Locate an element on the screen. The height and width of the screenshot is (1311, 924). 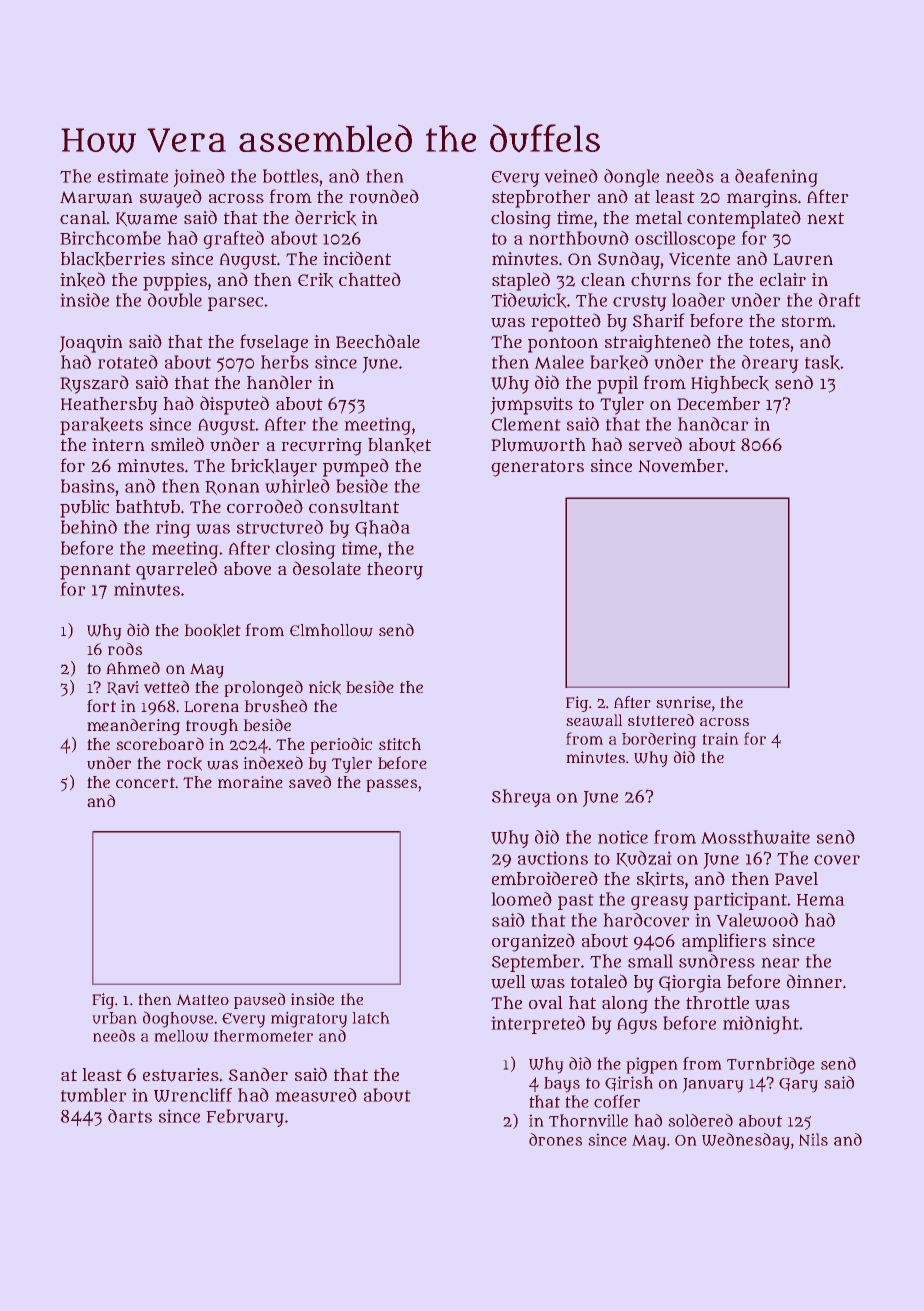
rods is located at coordinates (125, 648).
